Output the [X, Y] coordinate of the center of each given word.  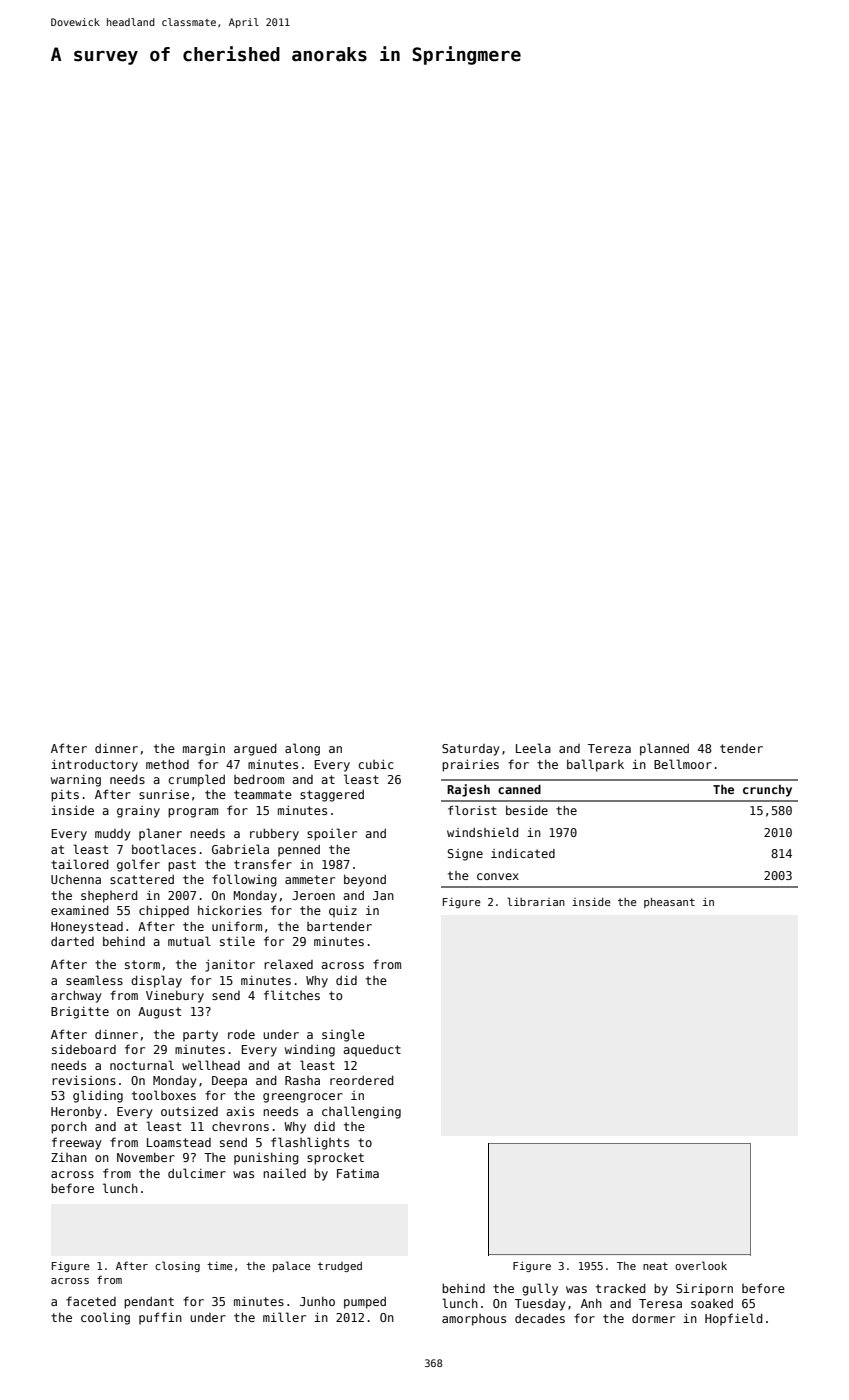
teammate [263, 794]
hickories [230, 910]
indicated [523, 853]
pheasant [669, 903]
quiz [343, 912]
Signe [465, 855]
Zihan [69, 1157]
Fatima [358, 1173]
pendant [149, 1303]
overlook [701, 1265]
